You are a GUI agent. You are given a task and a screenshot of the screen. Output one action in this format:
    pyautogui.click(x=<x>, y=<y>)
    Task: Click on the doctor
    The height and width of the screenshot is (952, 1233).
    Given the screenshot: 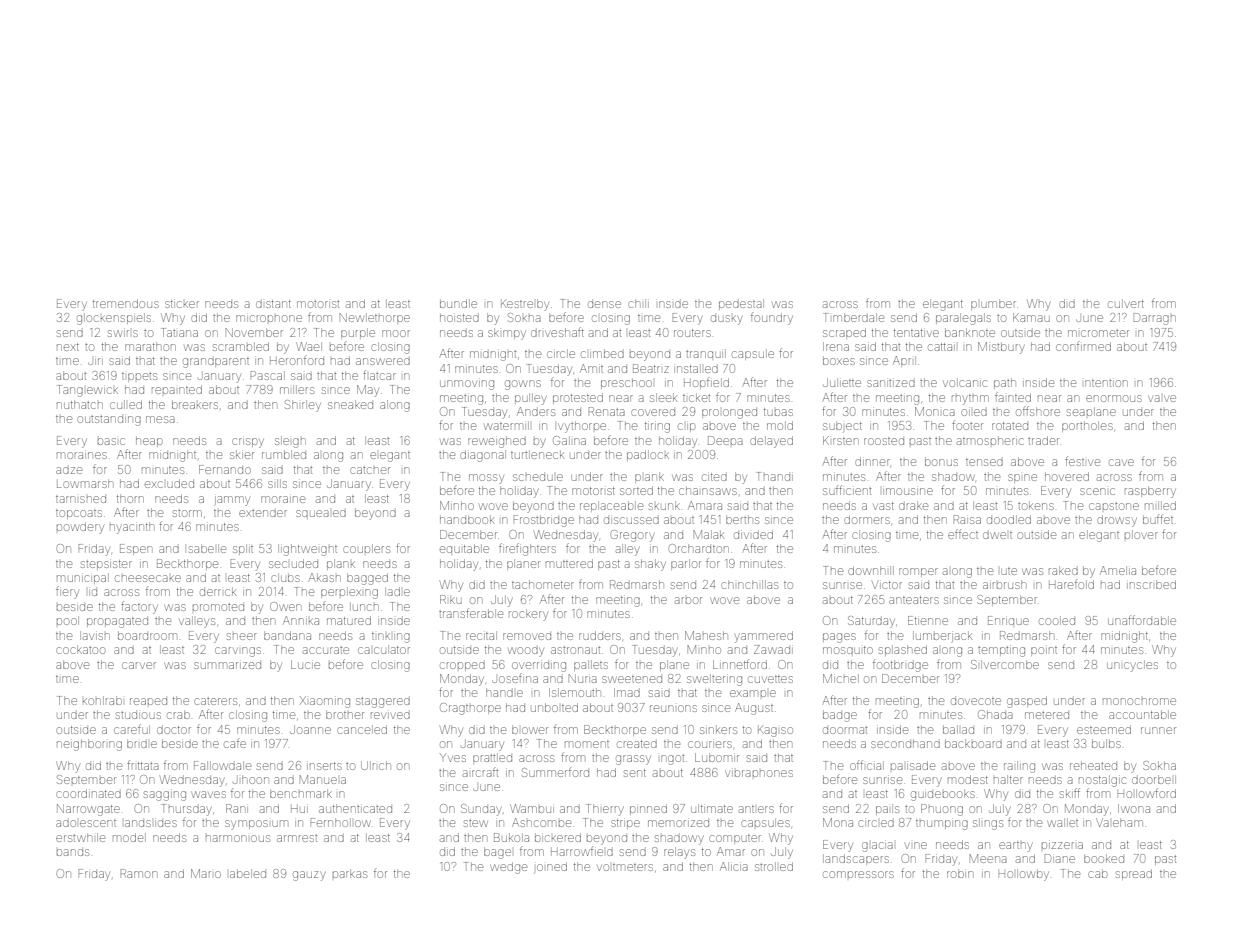 What is the action you would take?
    pyautogui.click(x=174, y=730)
